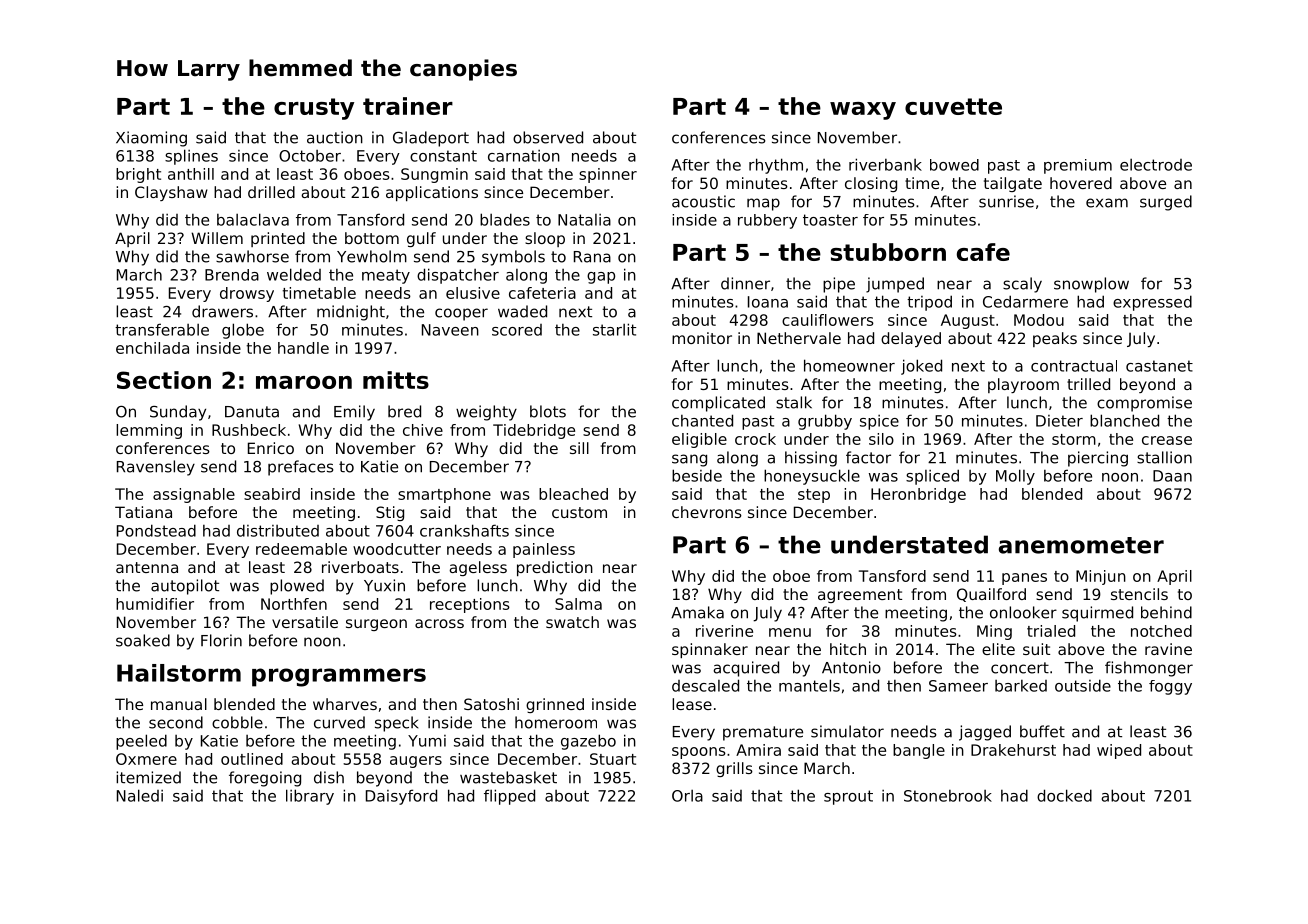 The height and width of the screenshot is (924, 1308). I want to click on splines, so click(191, 157).
